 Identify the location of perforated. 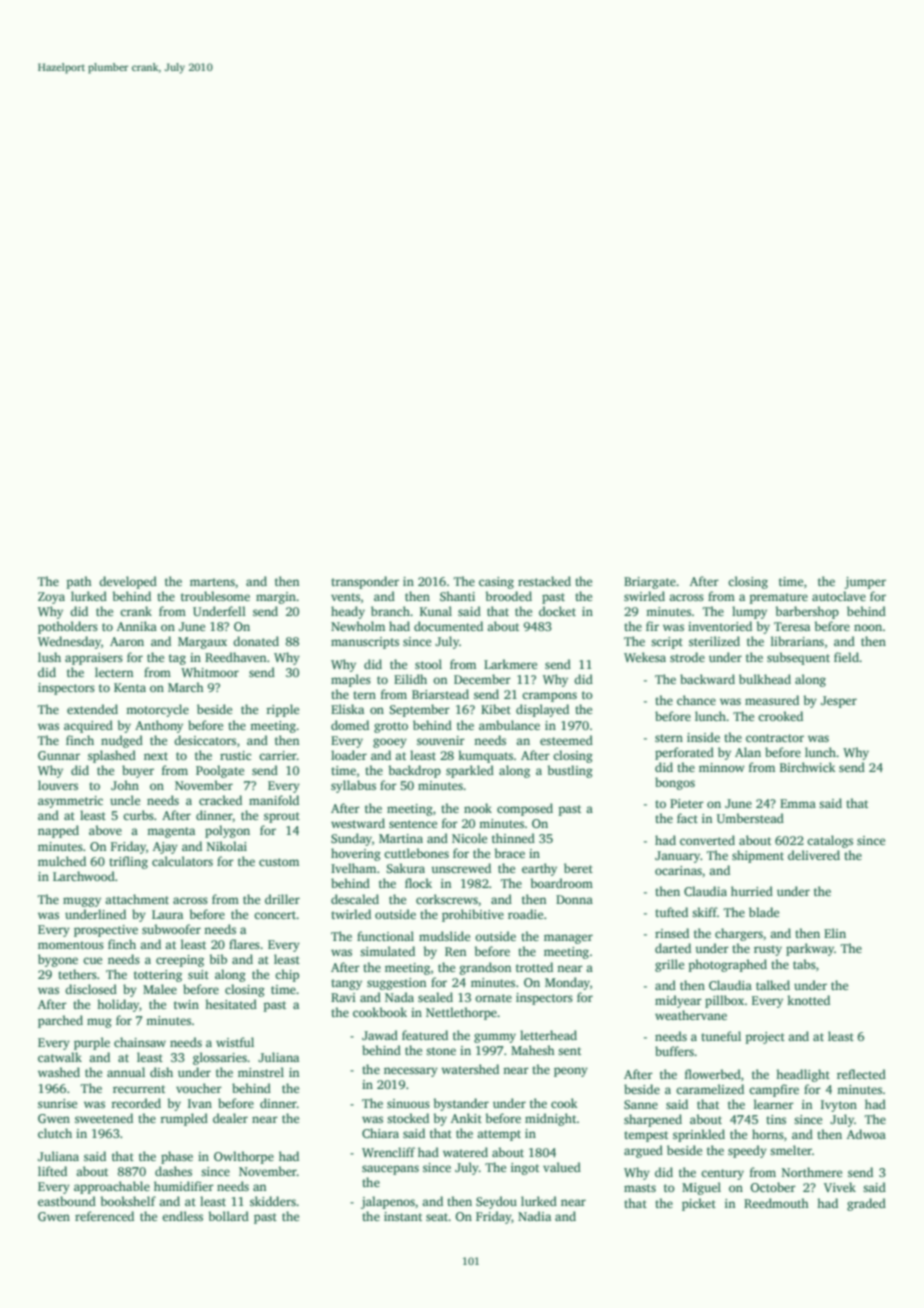
(684, 753).
